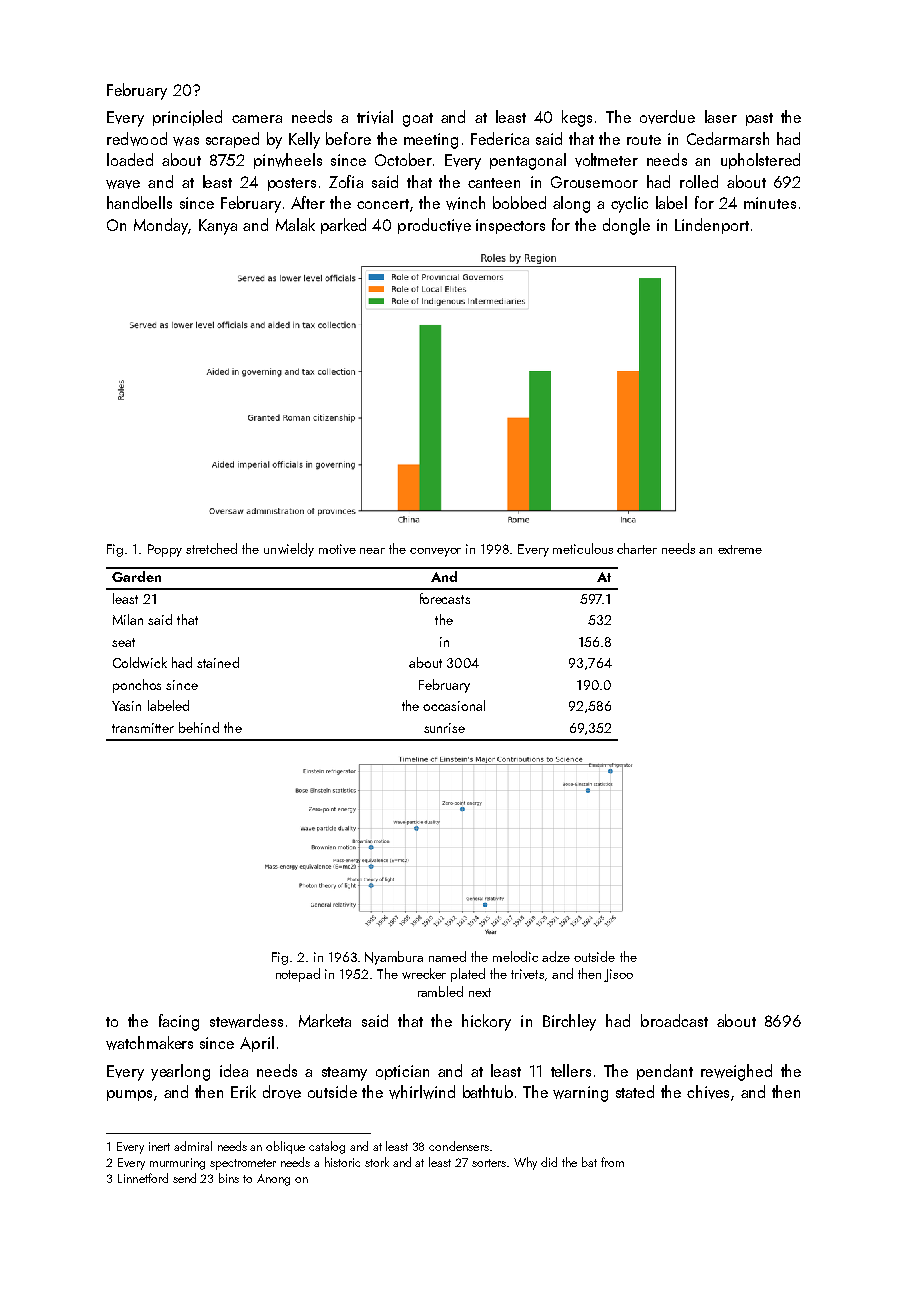 This screenshot has height=1316, width=908. What do you see at coordinates (187, 118) in the screenshot?
I see `principled` at bounding box center [187, 118].
